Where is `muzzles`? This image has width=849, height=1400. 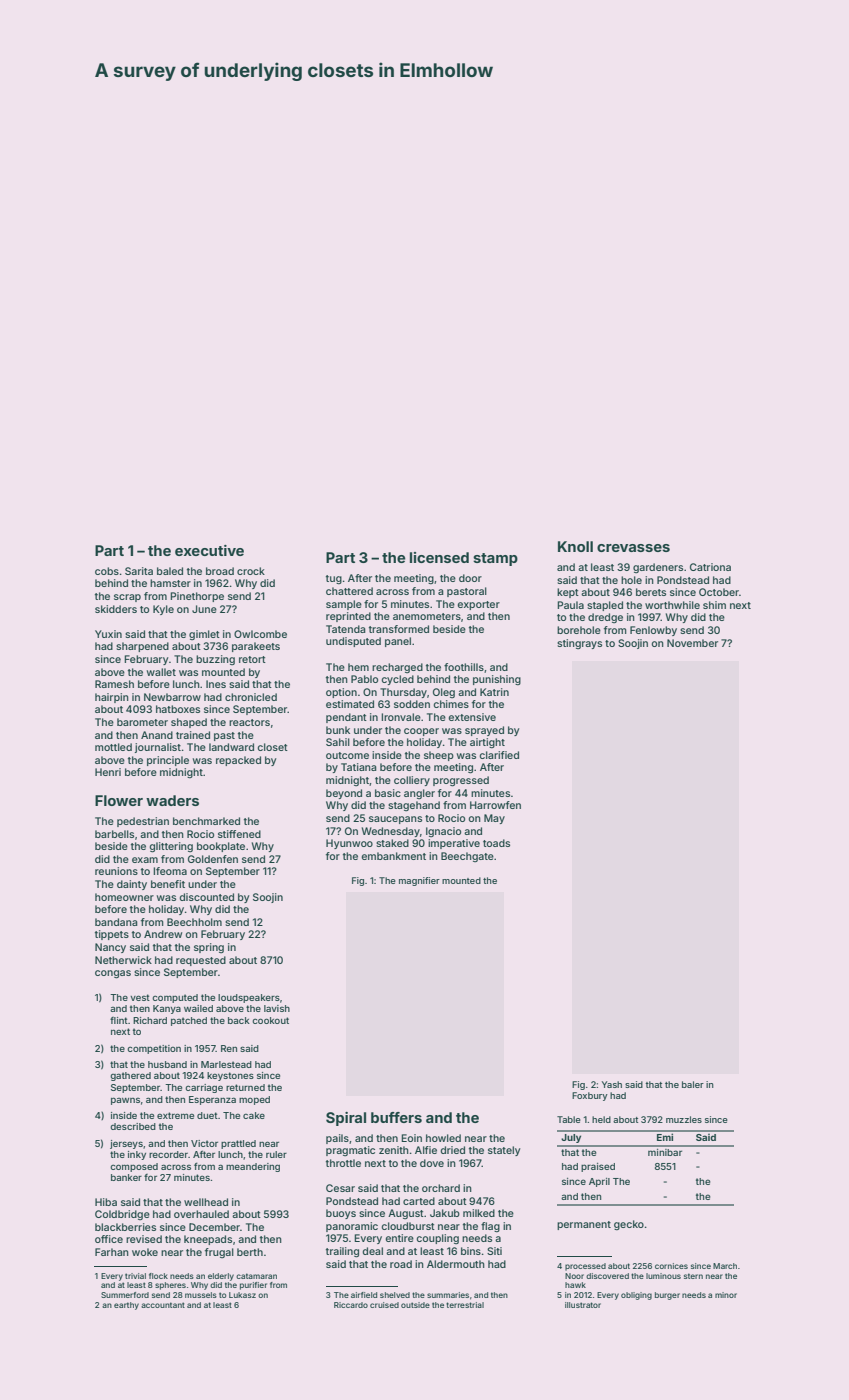
muzzles is located at coordinates (684, 1119).
